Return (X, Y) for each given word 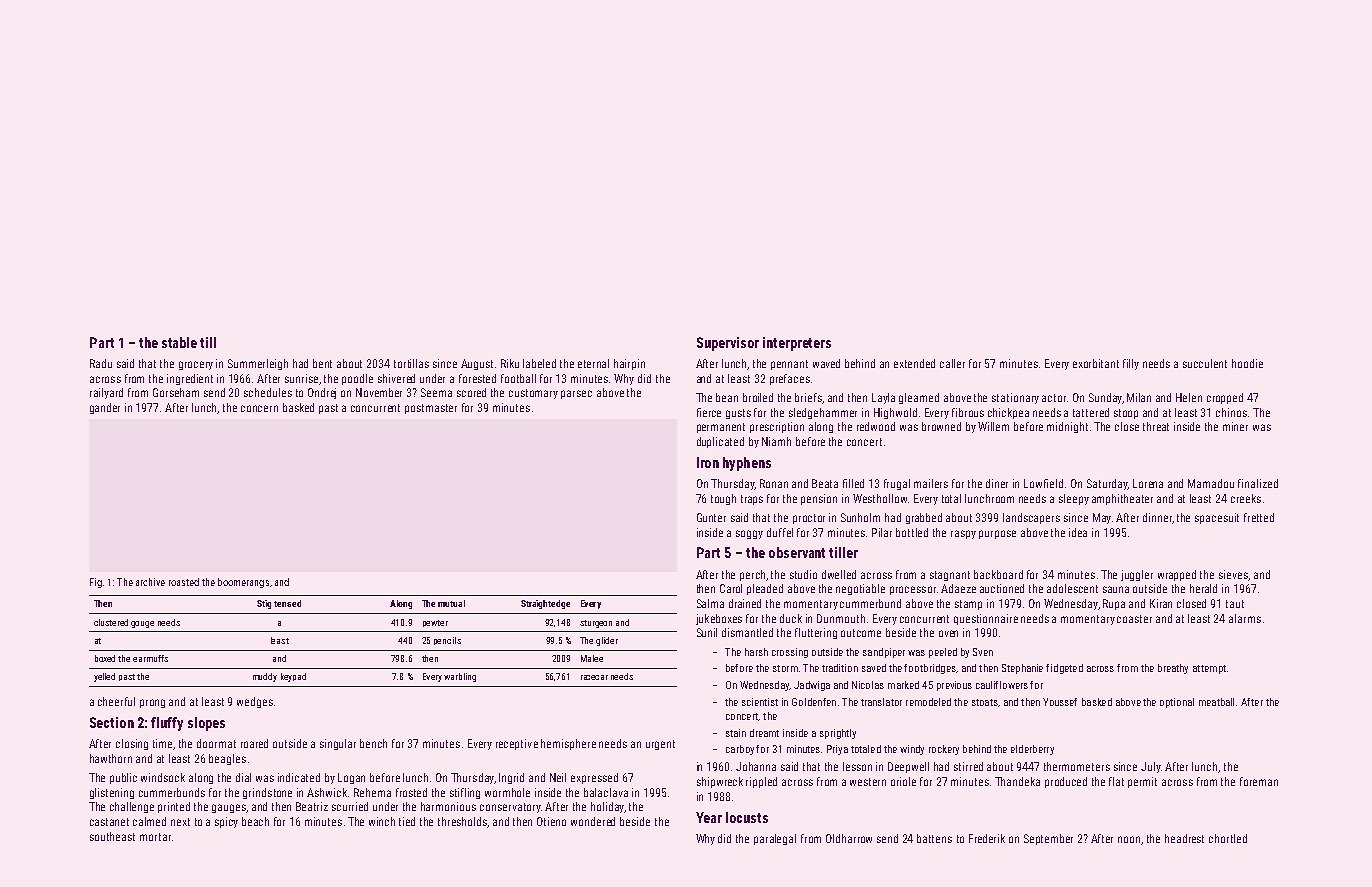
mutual (451, 603)
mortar (155, 837)
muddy (265, 677)
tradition (840, 668)
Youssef (1060, 702)
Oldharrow (849, 838)
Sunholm (860, 517)
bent (322, 363)
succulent (1205, 363)
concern (259, 408)
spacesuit (1217, 518)
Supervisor (728, 344)
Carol (731, 588)
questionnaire (986, 619)
